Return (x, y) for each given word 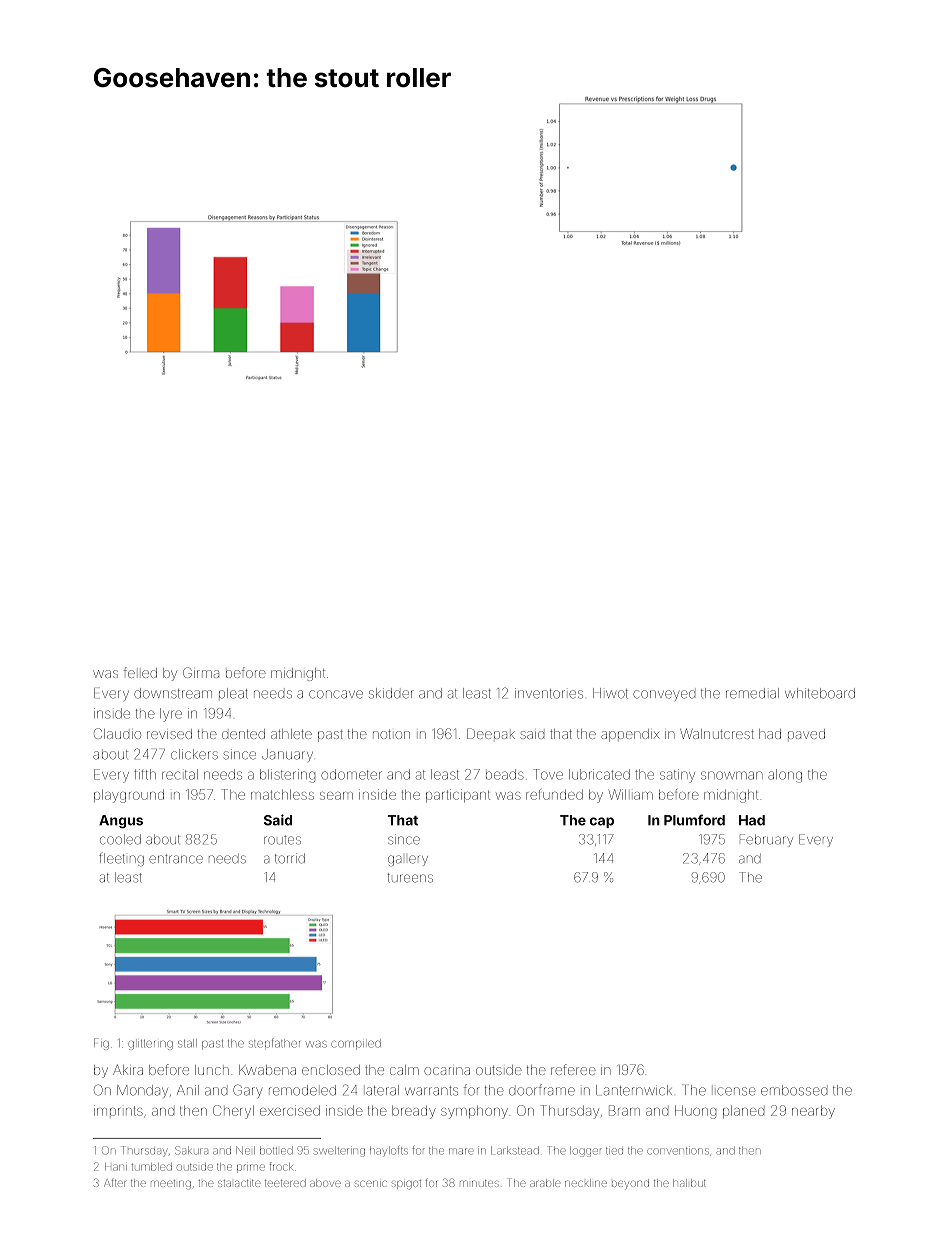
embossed (794, 1090)
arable (545, 1183)
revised (169, 734)
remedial (752, 693)
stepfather (274, 1043)
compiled (356, 1044)
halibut (689, 1183)
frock (281, 1166)
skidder (391, 693)
